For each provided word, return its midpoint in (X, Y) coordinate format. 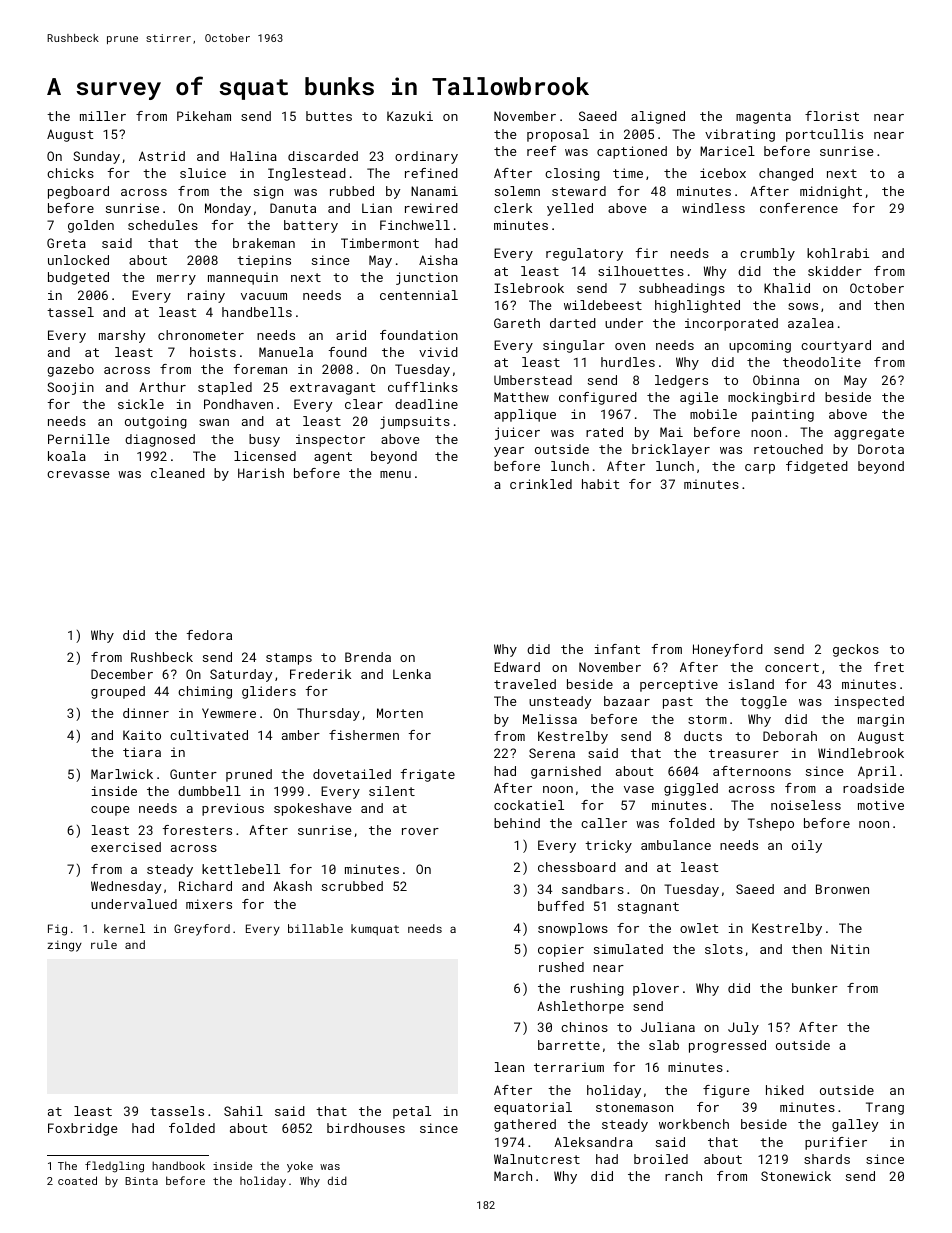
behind (517, 823)
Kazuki (410, 116)
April (877, 772)
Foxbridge (83, 1129)
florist (832, 116)
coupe (110, 811)
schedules (163, 225)
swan (214, 422)
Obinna (776, 380)
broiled (661, 1159)
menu (395, 474)
